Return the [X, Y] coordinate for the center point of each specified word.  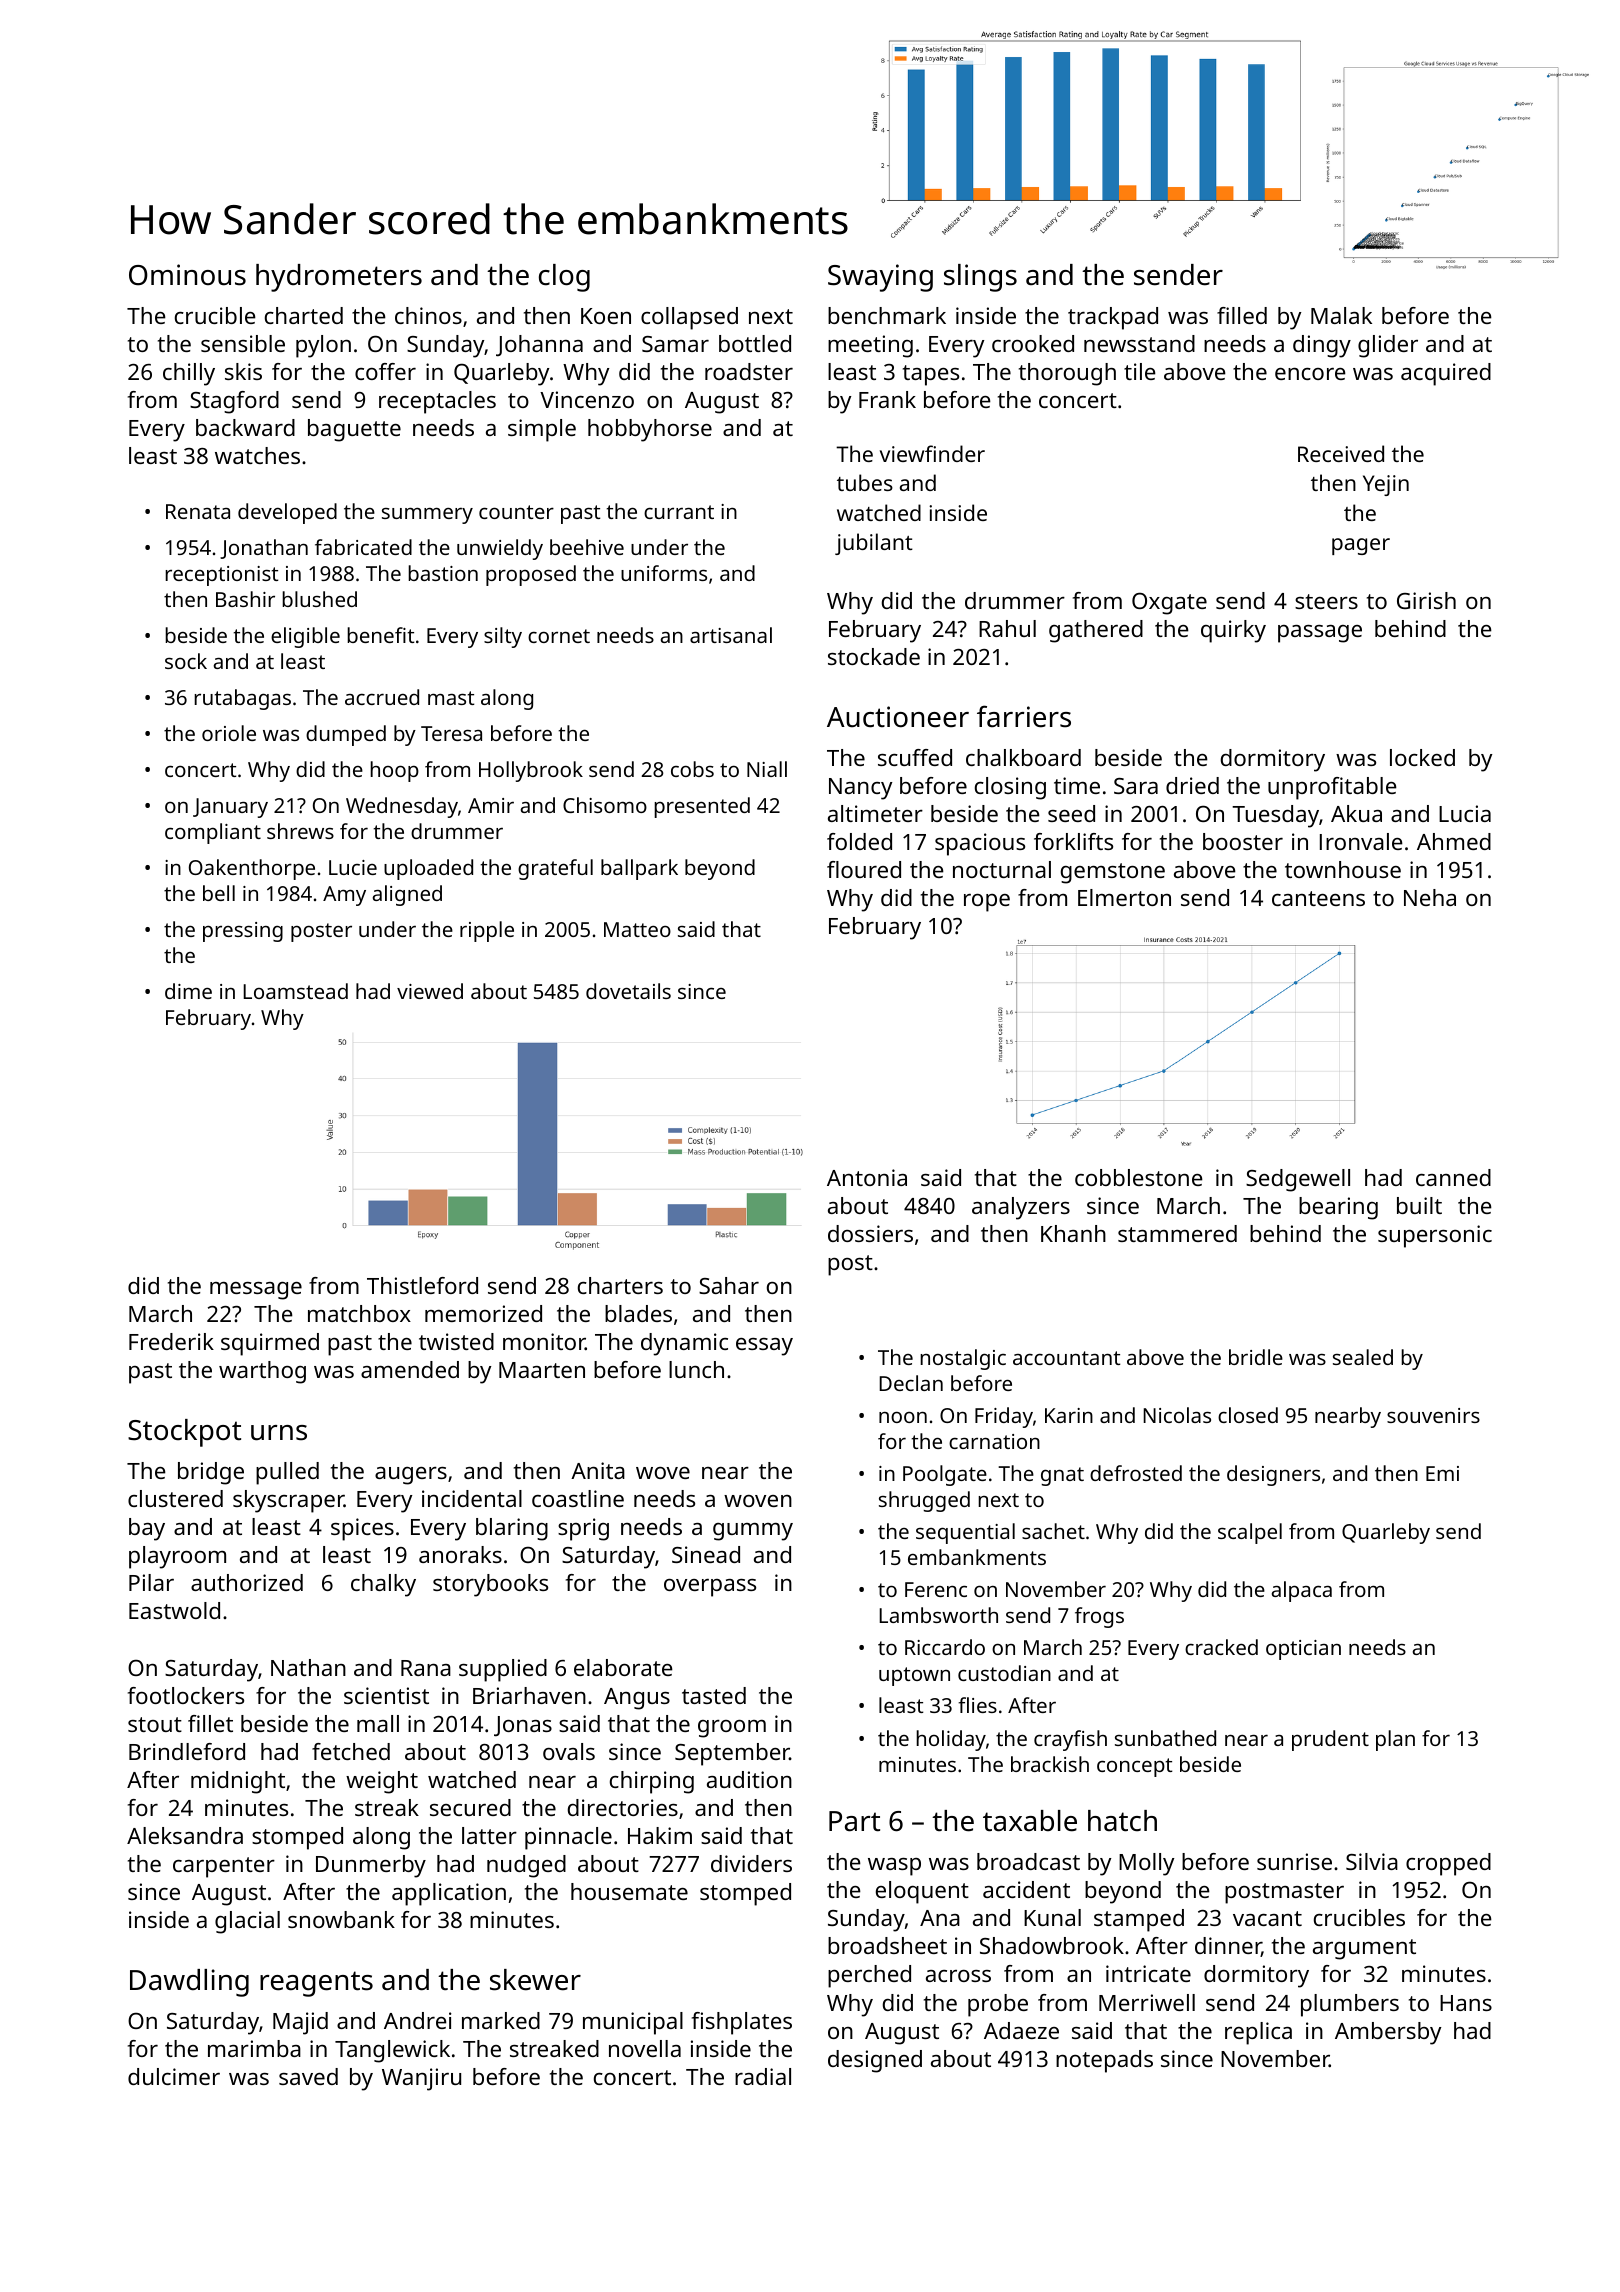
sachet [1053, 1531]
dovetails [628, 991]
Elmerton [1124, 897]
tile [1140, 371]
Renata [198, 511]
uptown [914, 1676]
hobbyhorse [650, 430]
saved [308, 2076]
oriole [229, 733]
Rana [426, 1668]
